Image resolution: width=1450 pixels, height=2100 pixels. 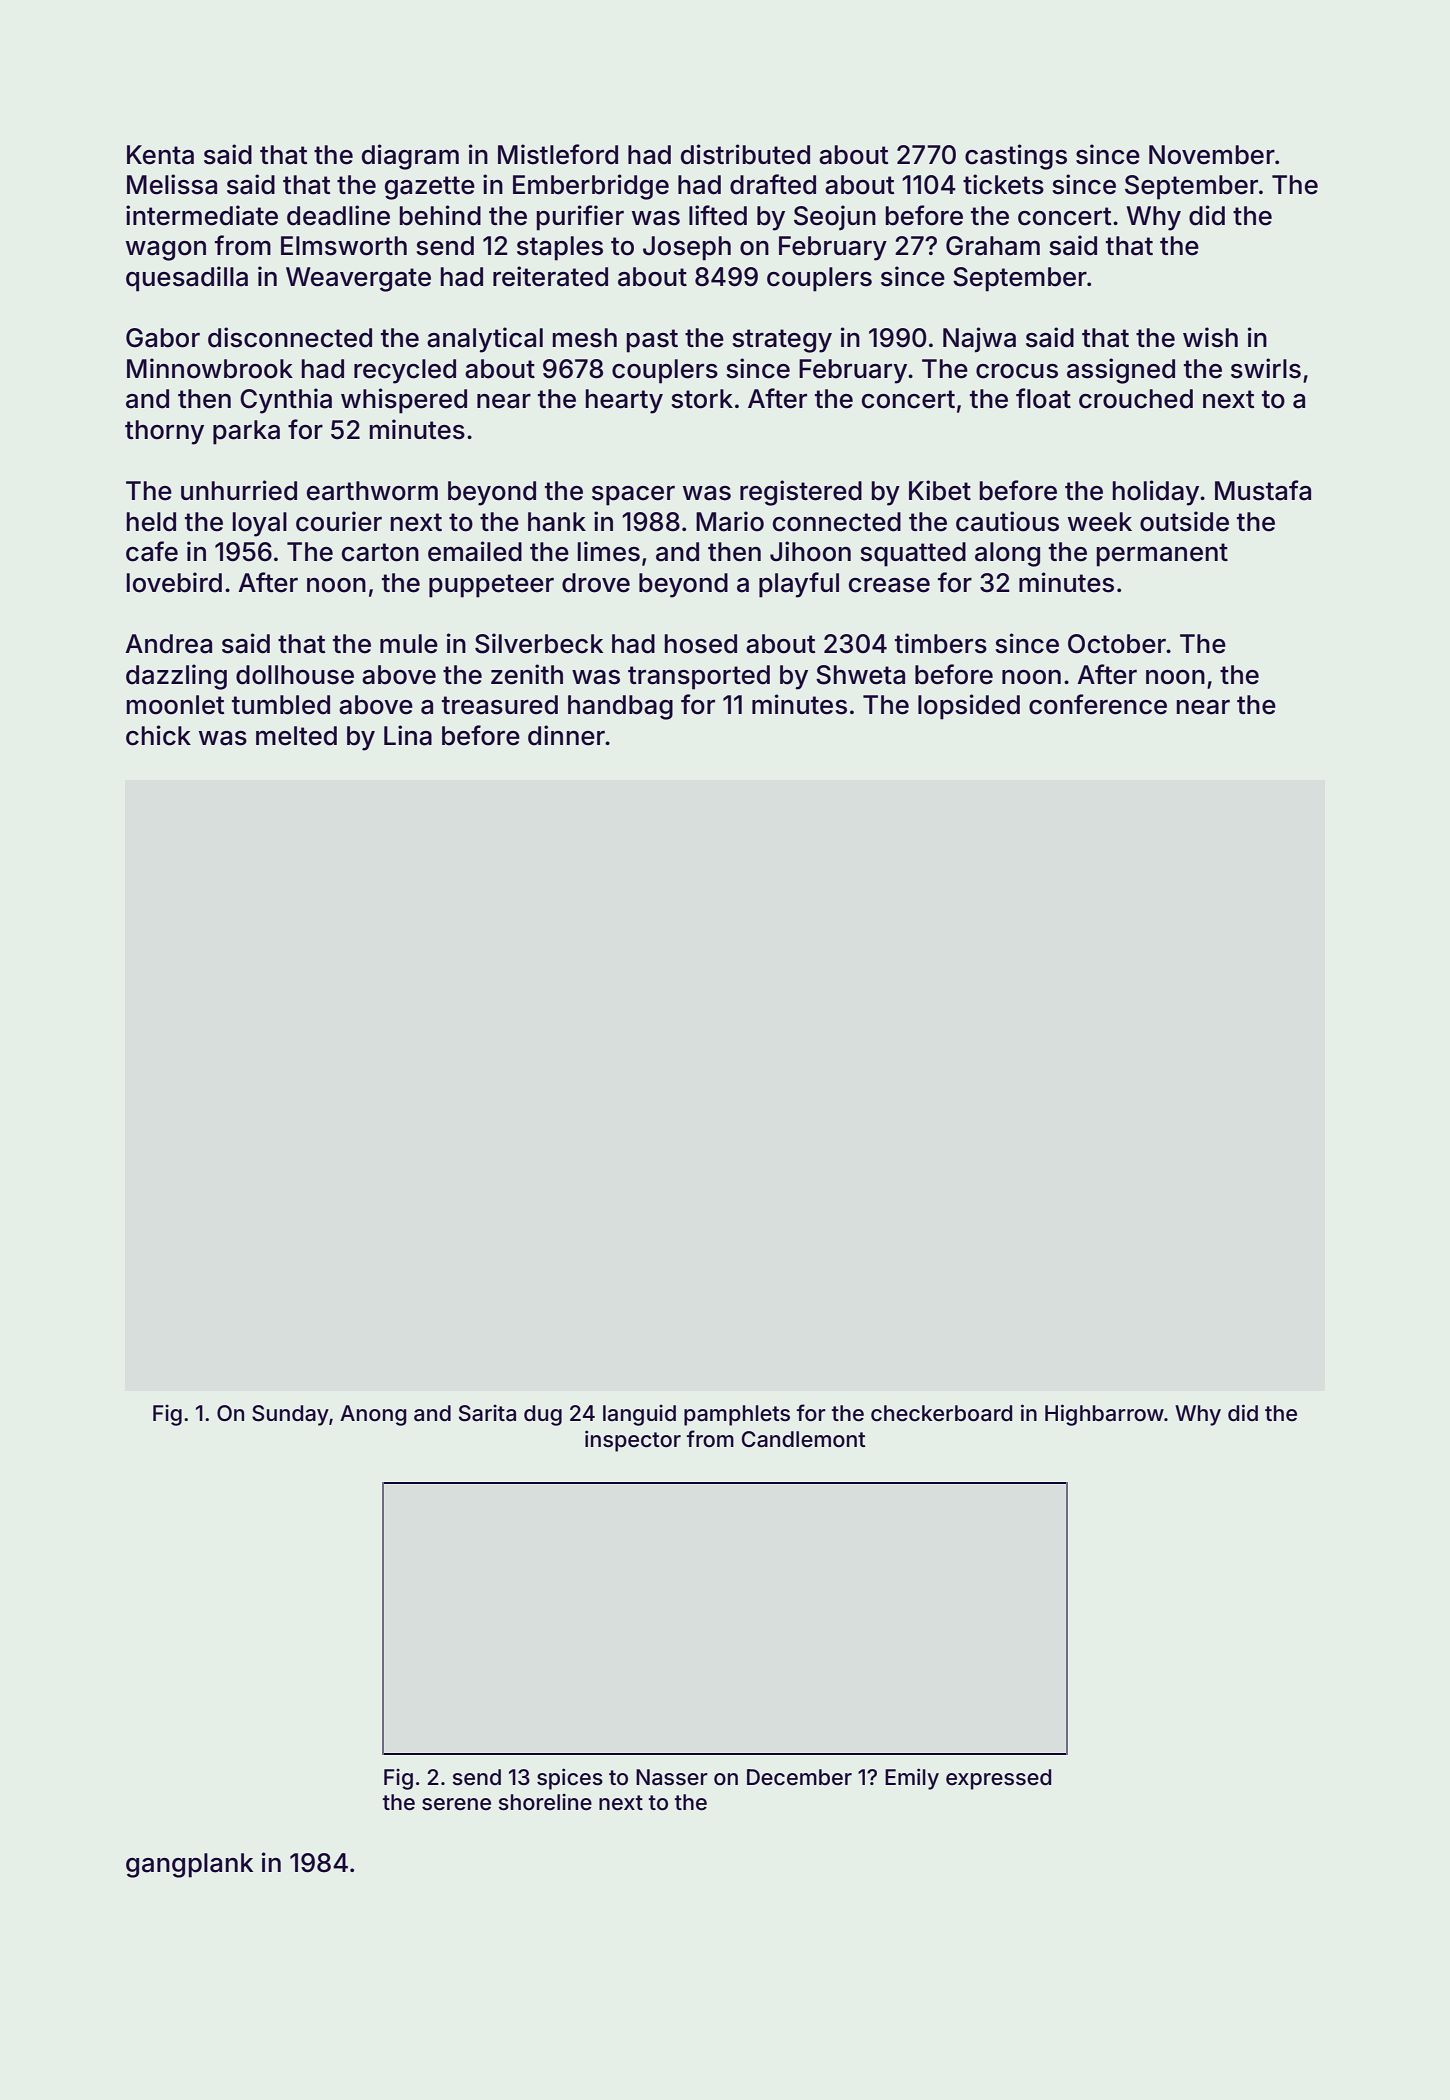 I want to click on deadline, so click(x=338, y=215).
